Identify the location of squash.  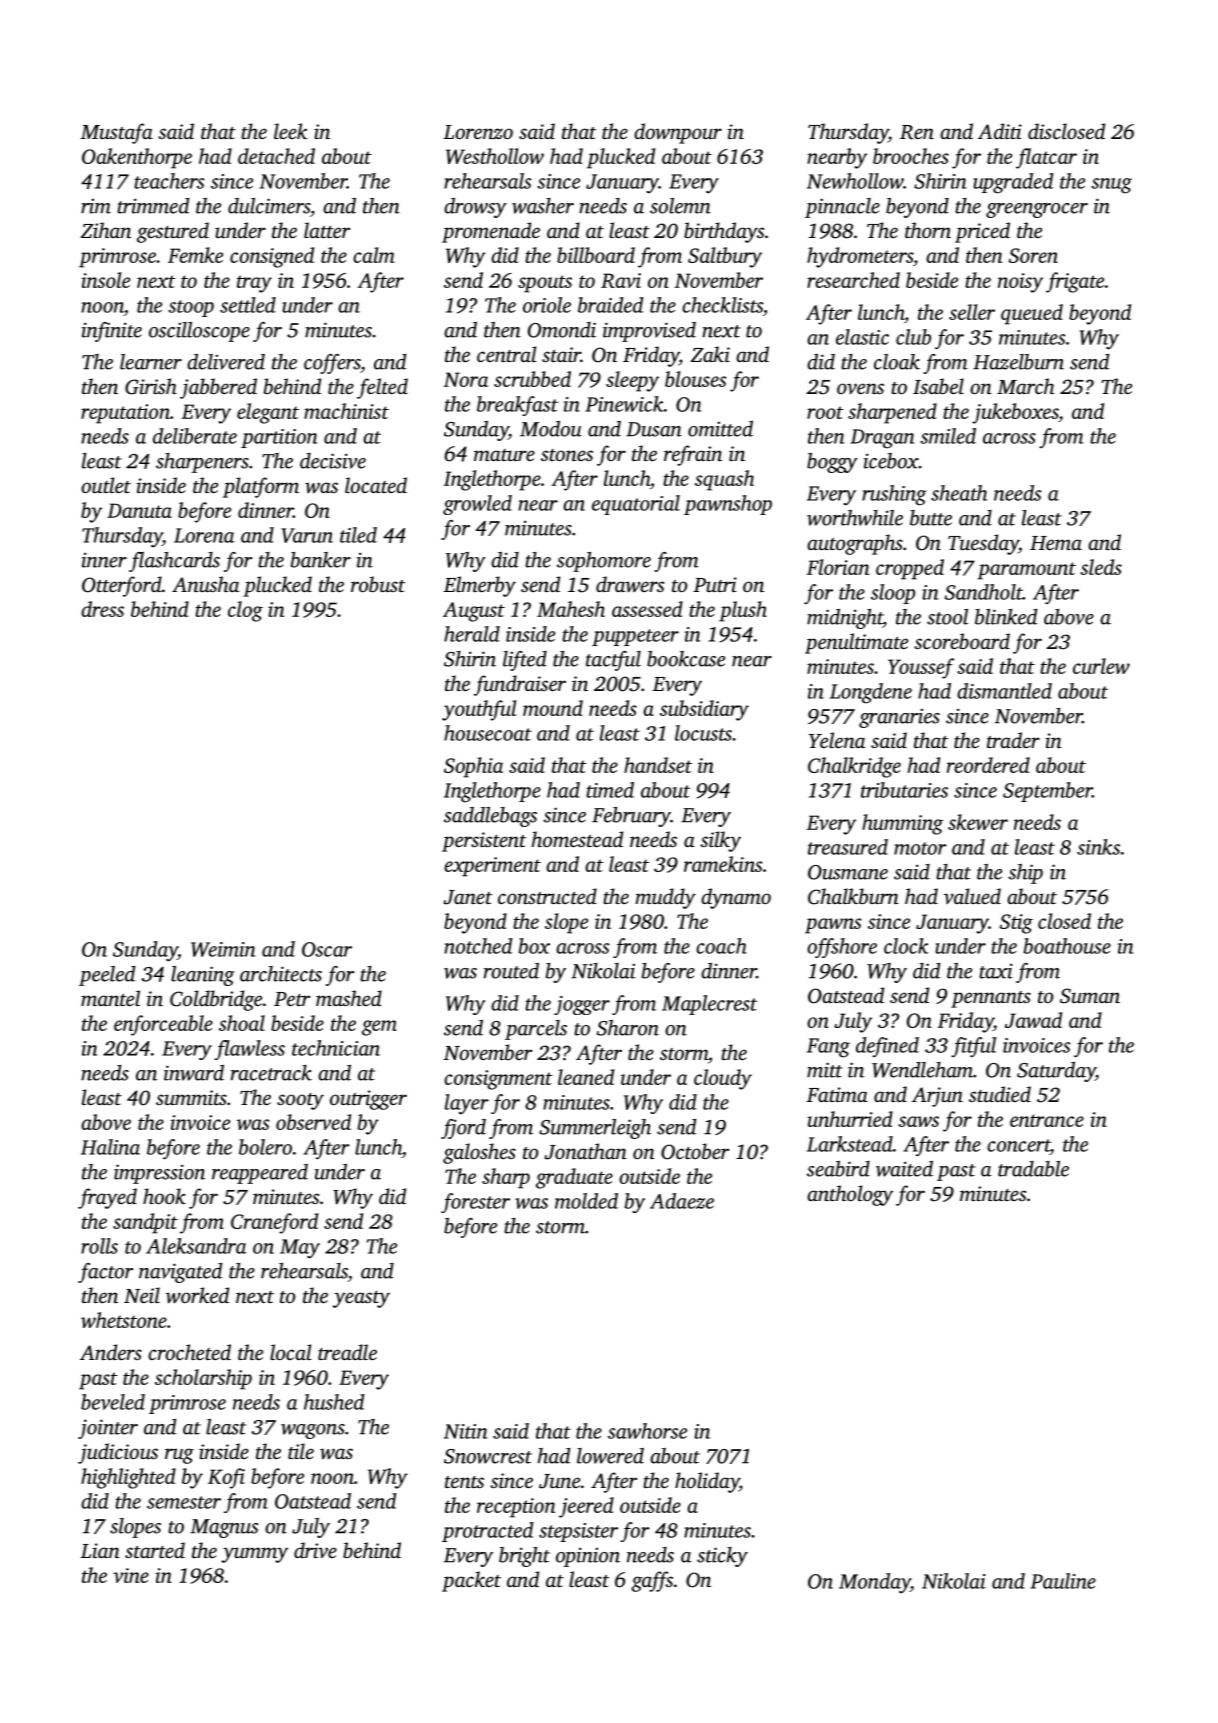
(724, 480).
